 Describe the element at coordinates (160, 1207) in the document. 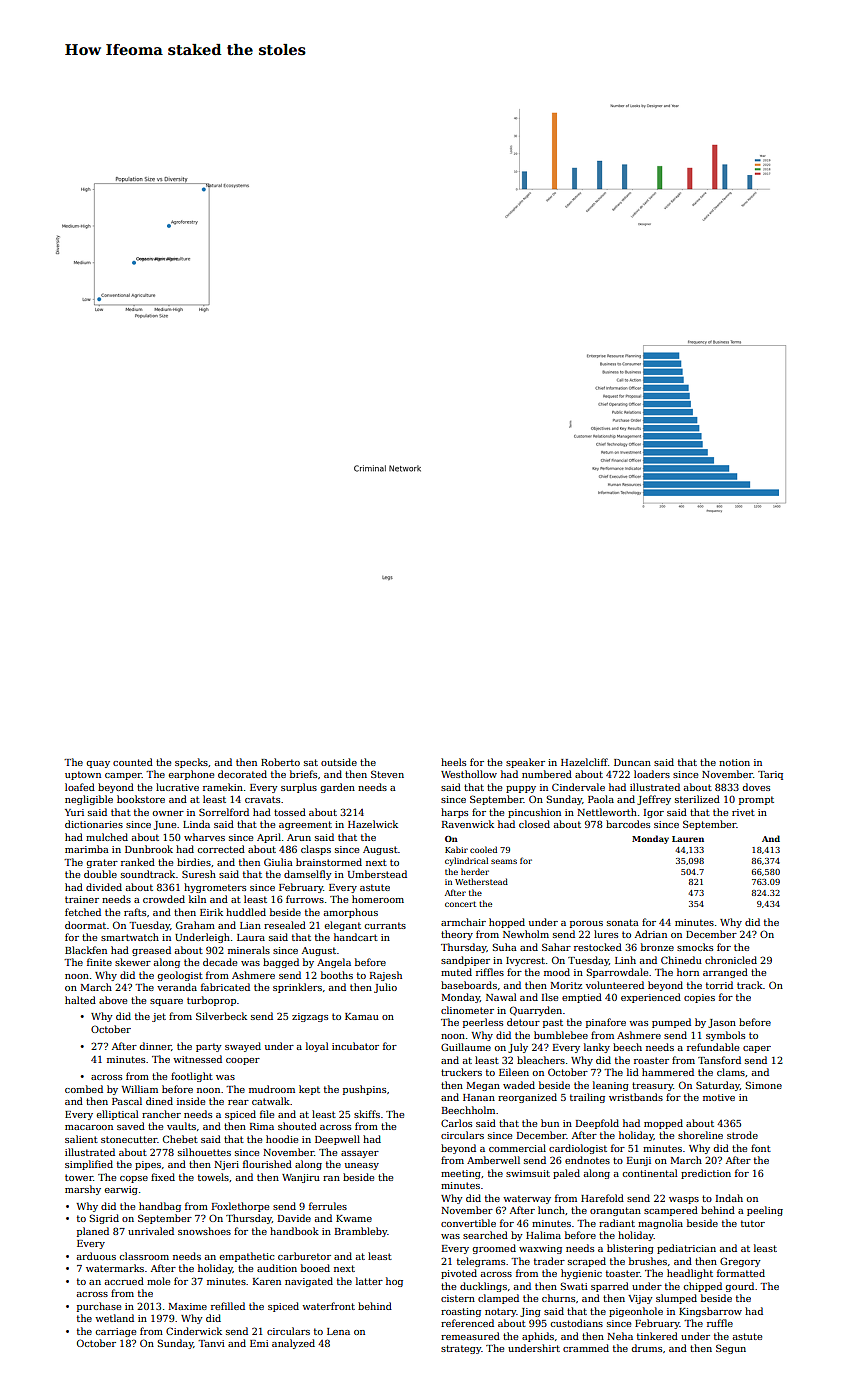

I see `handbag` at that location.
